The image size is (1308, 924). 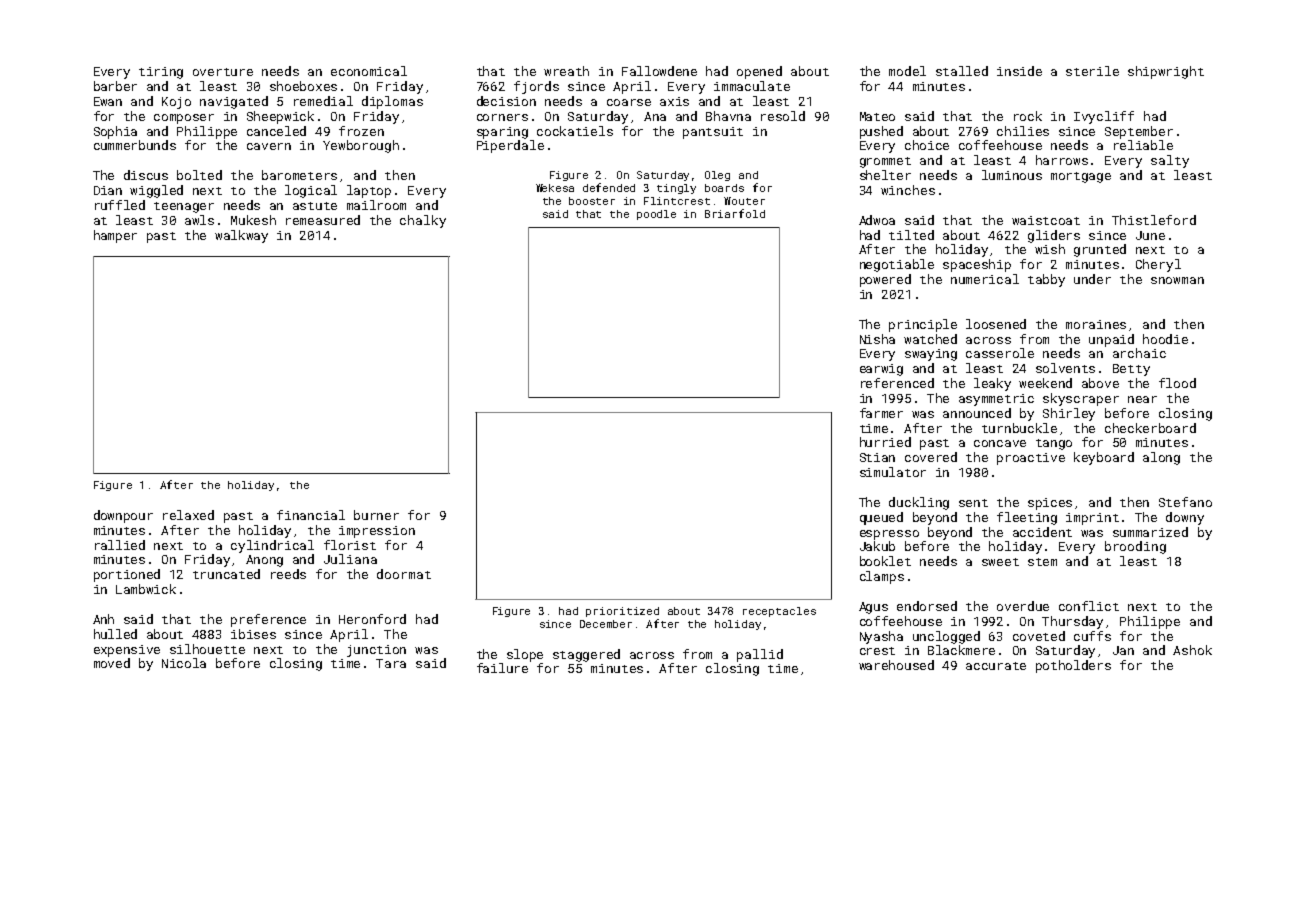 What do you see at coordinates (423, 221) in the image?
I see `chalky` at bounding box center [423, 221].
